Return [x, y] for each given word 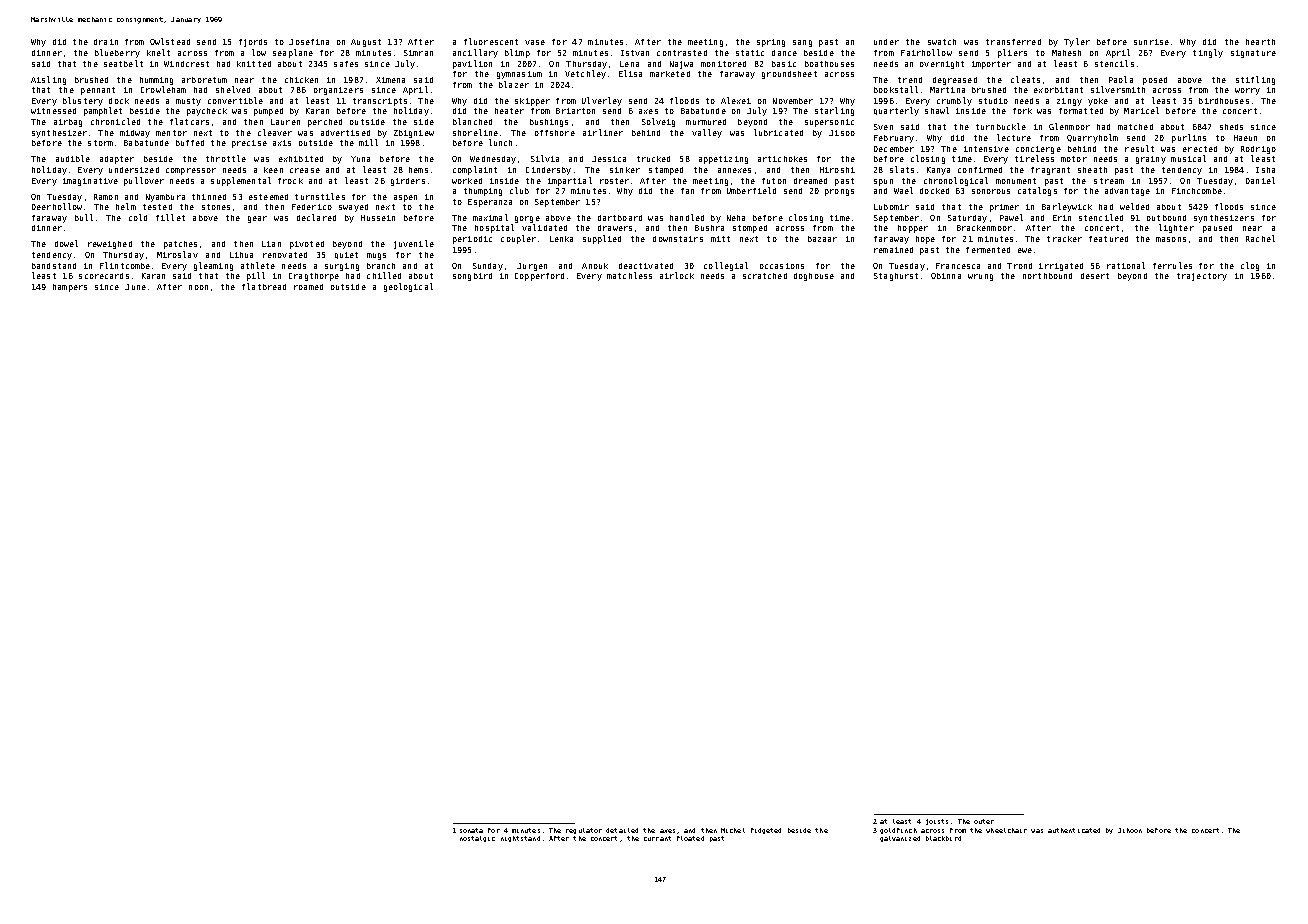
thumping [483, 192]
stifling [1255, 80]
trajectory [1202, 277]
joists [937, 822]
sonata [471, 830]
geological [408, 287]
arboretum [204, 80]
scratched [765, 276]
